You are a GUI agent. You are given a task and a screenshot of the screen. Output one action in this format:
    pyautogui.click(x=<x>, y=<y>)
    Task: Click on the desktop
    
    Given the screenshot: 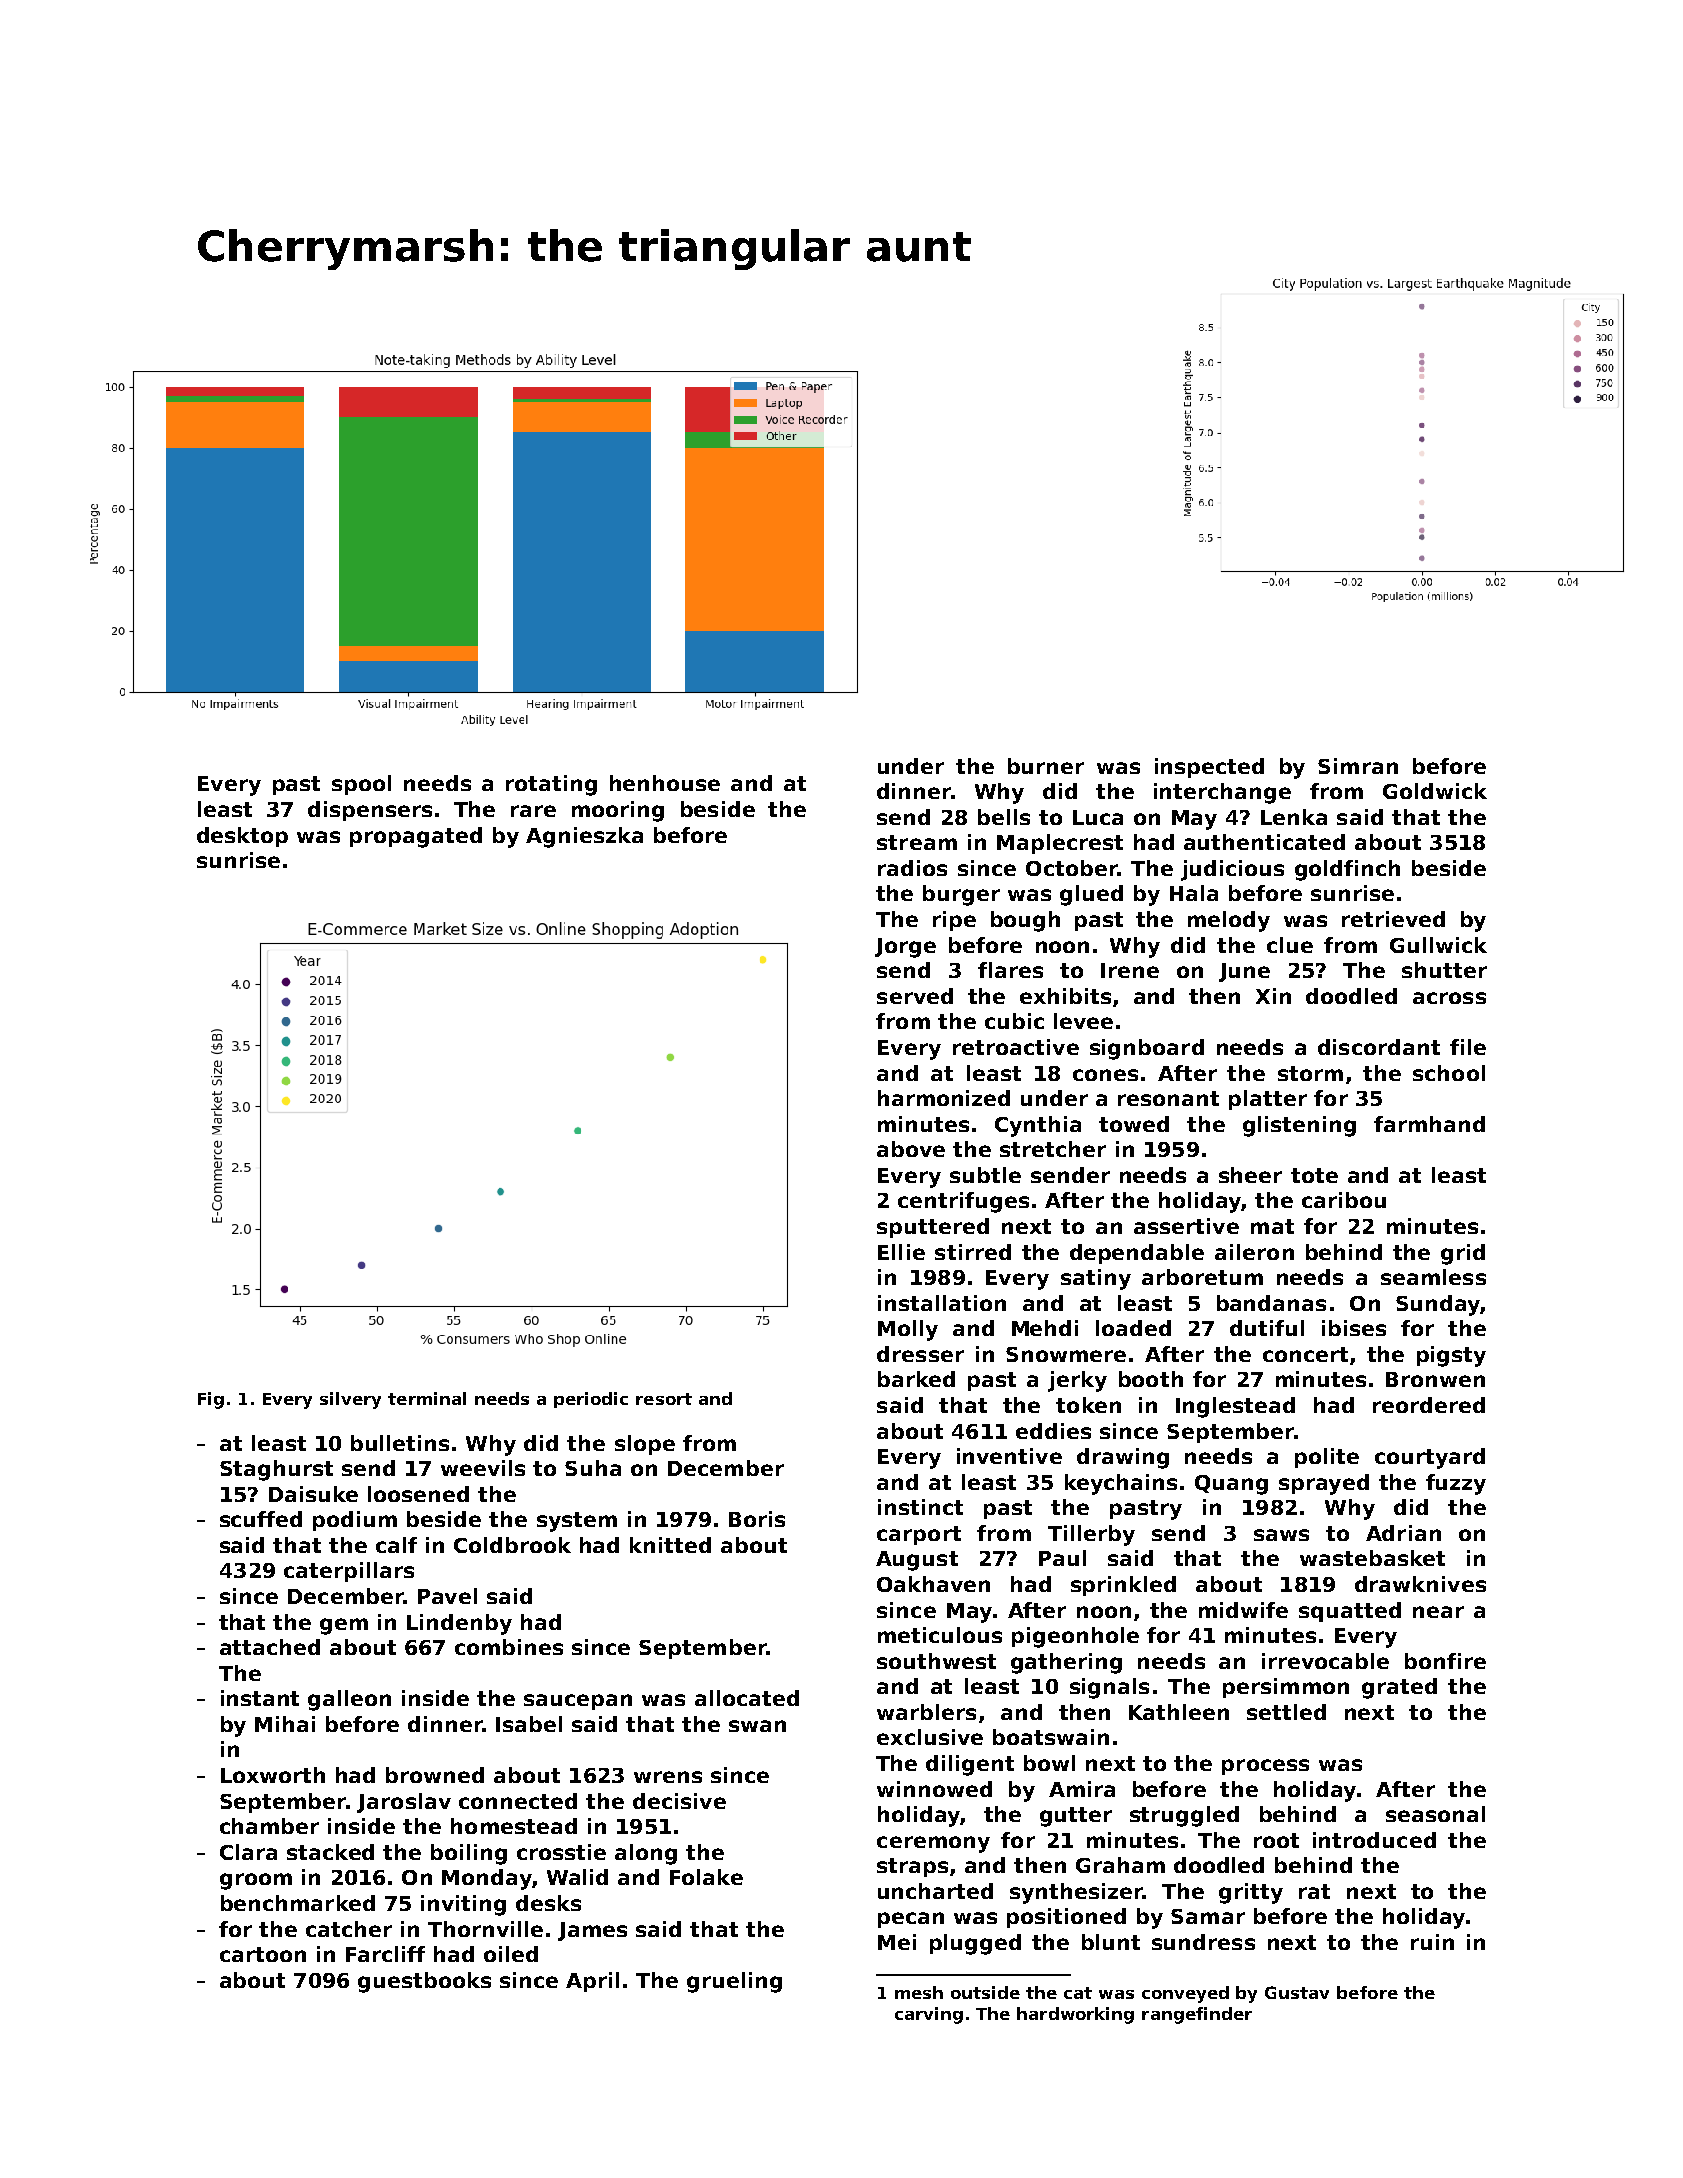 What is the action you would take?
    pyautogui.click(x=242, y=837)
